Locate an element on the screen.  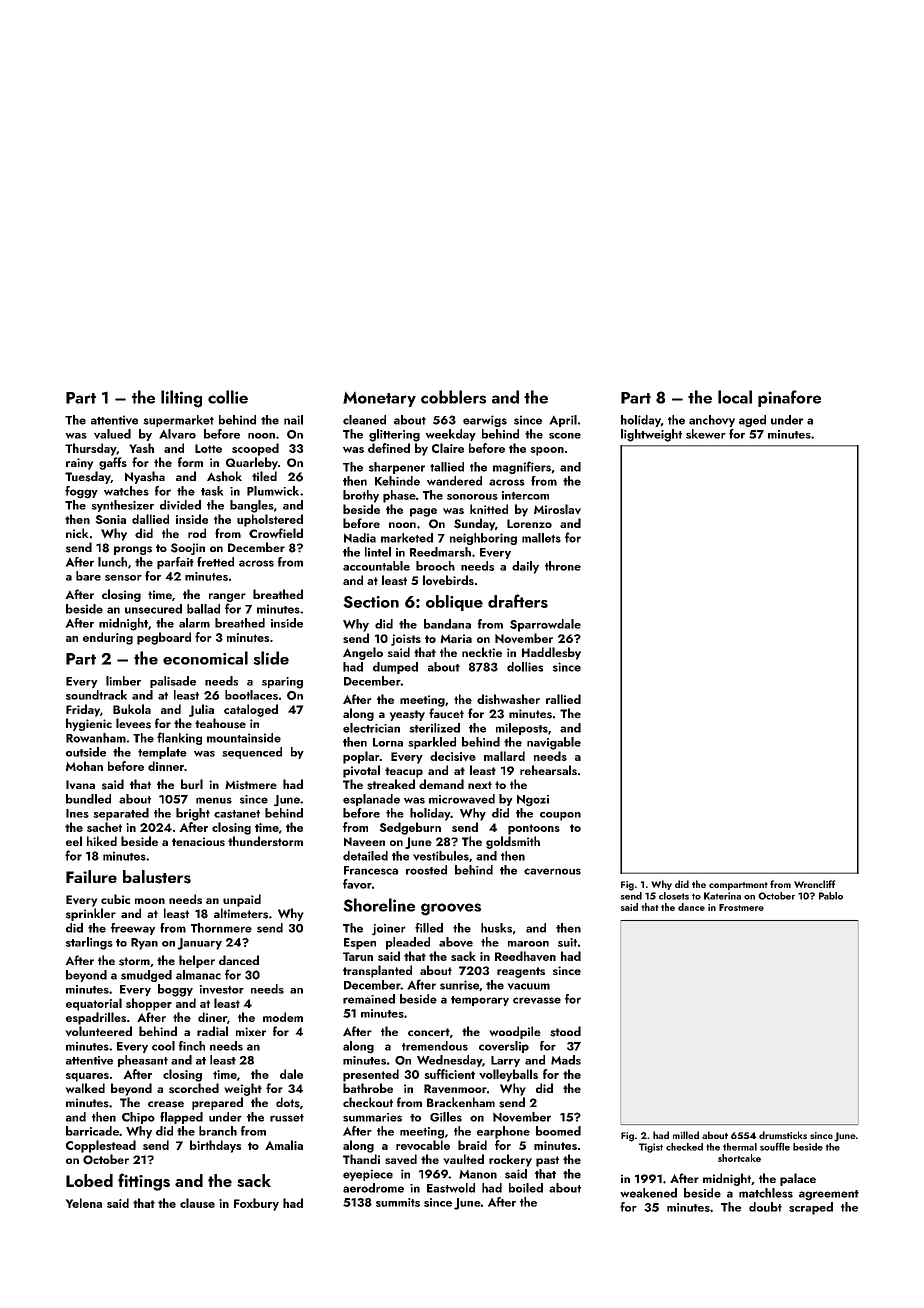
local is located at coordinates (735, 397).
